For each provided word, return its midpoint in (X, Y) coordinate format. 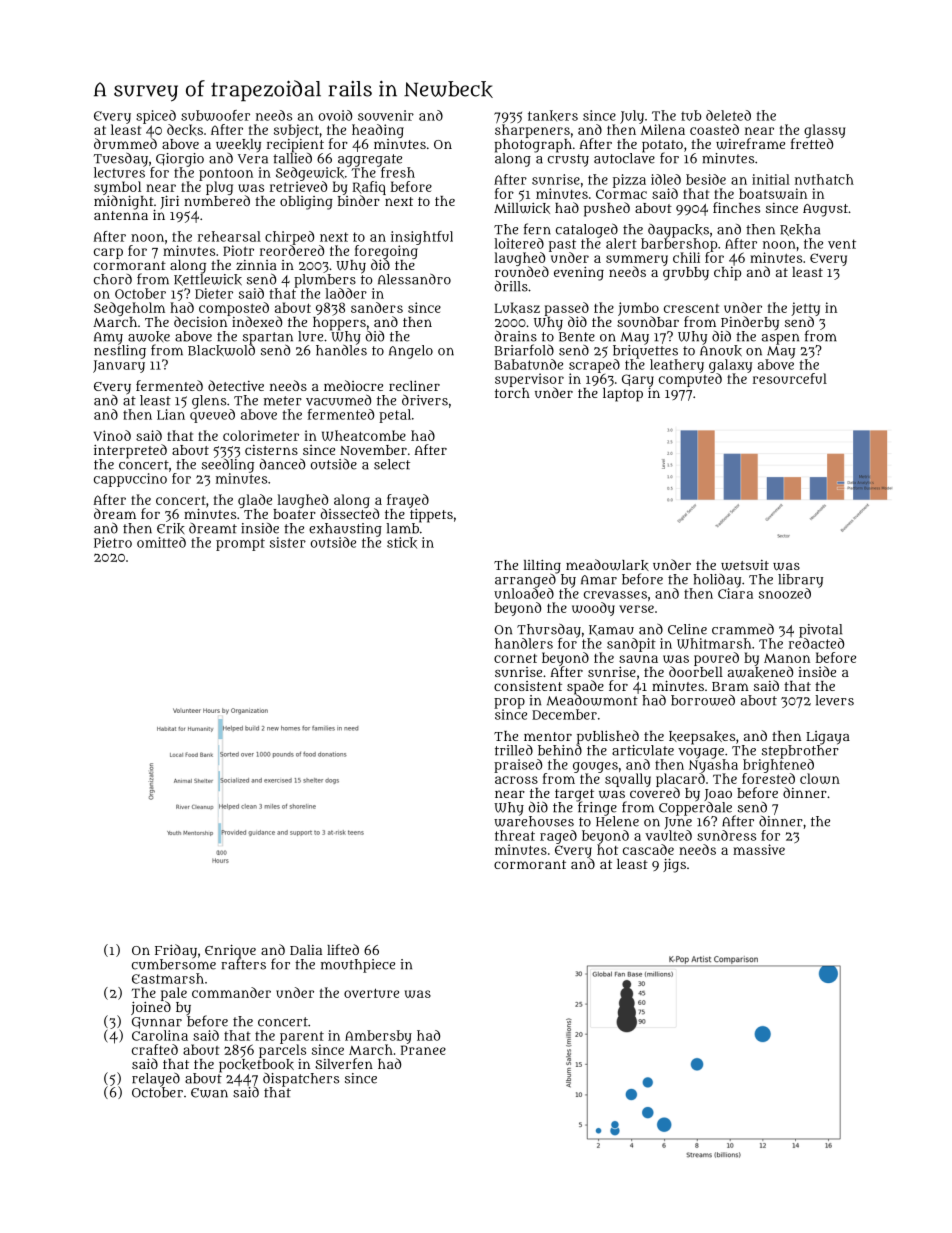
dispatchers (301, 1080)
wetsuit (745, 565)
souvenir (386, 115)
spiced (156, 117)
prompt (240, 544)
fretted (812, 143)
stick (402, 543)
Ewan (209, 1093)
